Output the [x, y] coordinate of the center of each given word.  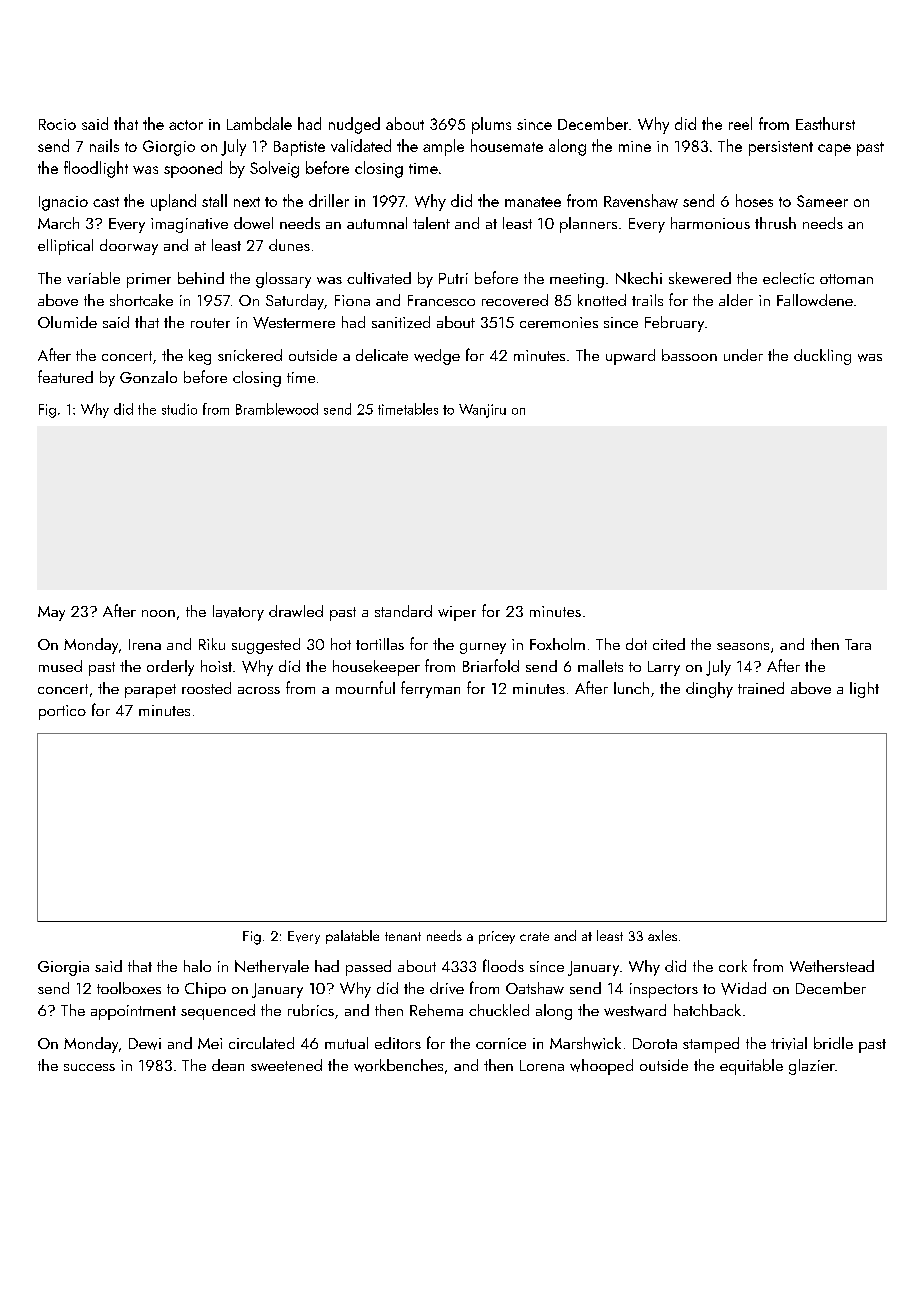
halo [197, 966]
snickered [250, 355]
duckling [822, 357]
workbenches [398, 1065]
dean [228, 1065]
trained [761, 688]
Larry [664, 668]
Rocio [57, 124]
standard [403, 611]
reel [740, 123]
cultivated [379, 278]
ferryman [430, 689]
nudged [354, 125]
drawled [296, 611]
